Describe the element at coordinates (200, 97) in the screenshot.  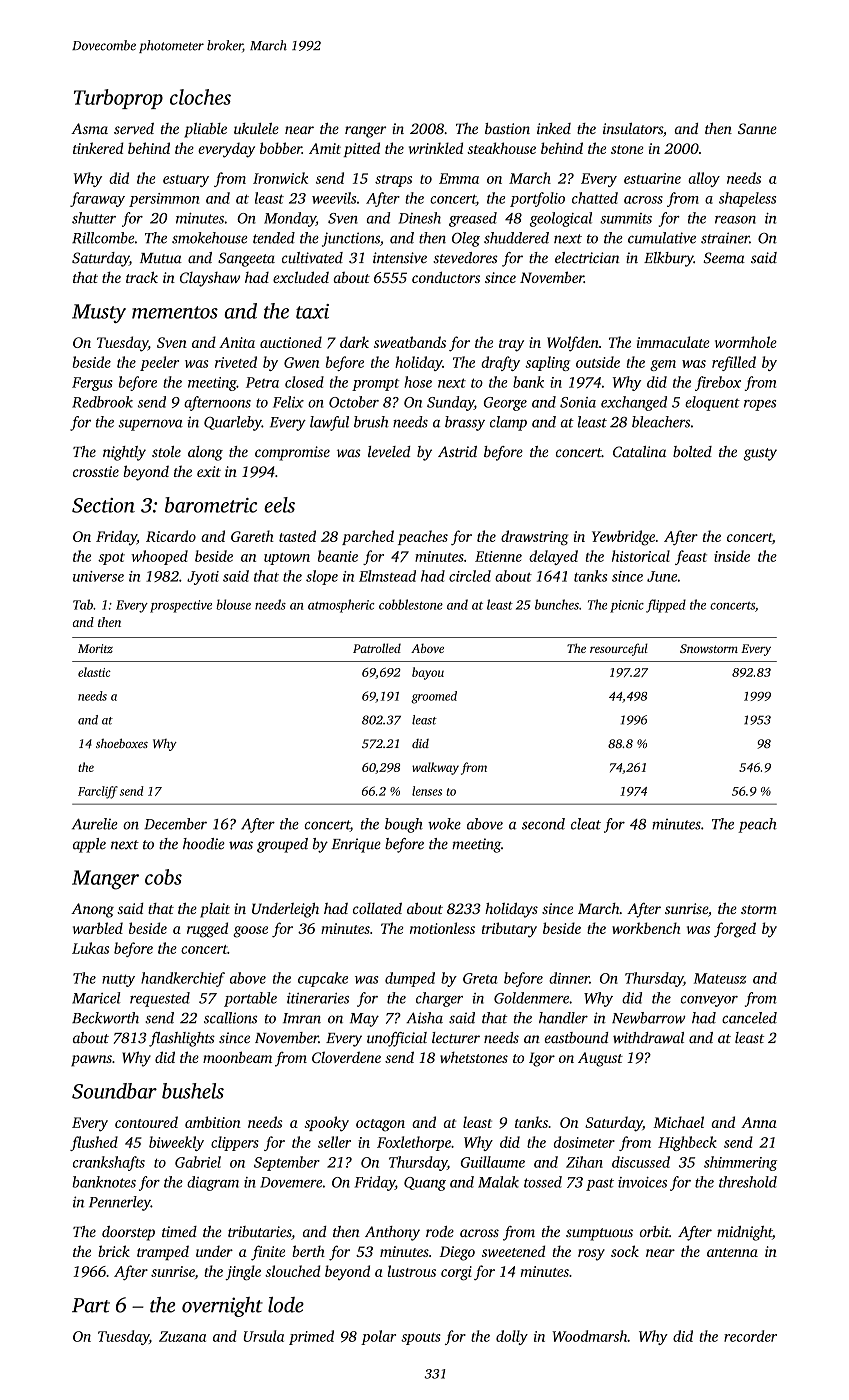
I see `cloches` at that location.
